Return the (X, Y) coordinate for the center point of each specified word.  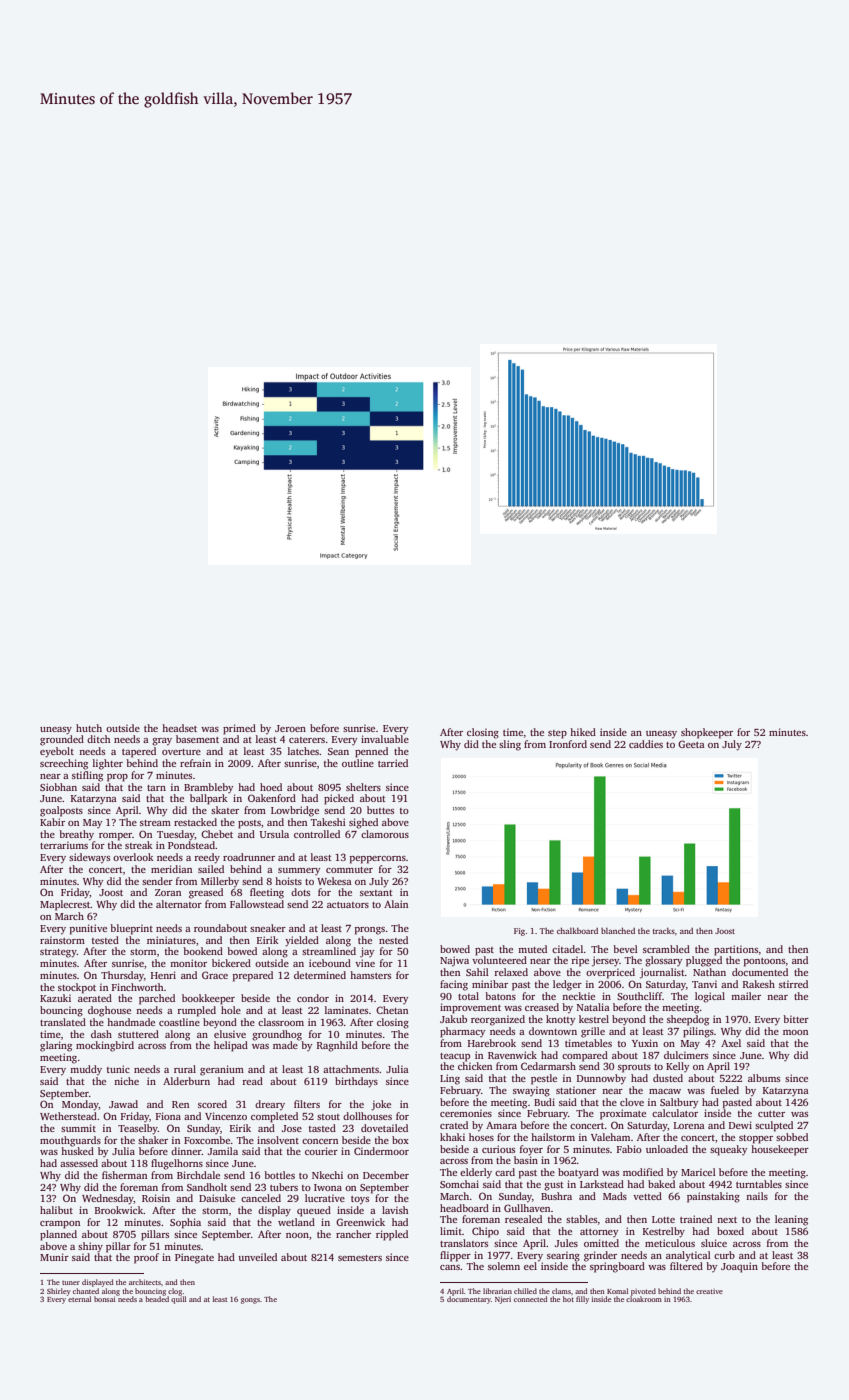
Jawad (123, 1104)
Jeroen (290, 728)
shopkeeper (707, 733)
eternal (79, 1299)
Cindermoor (381, 1151)
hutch (89, 728)
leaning (791, 1220)
